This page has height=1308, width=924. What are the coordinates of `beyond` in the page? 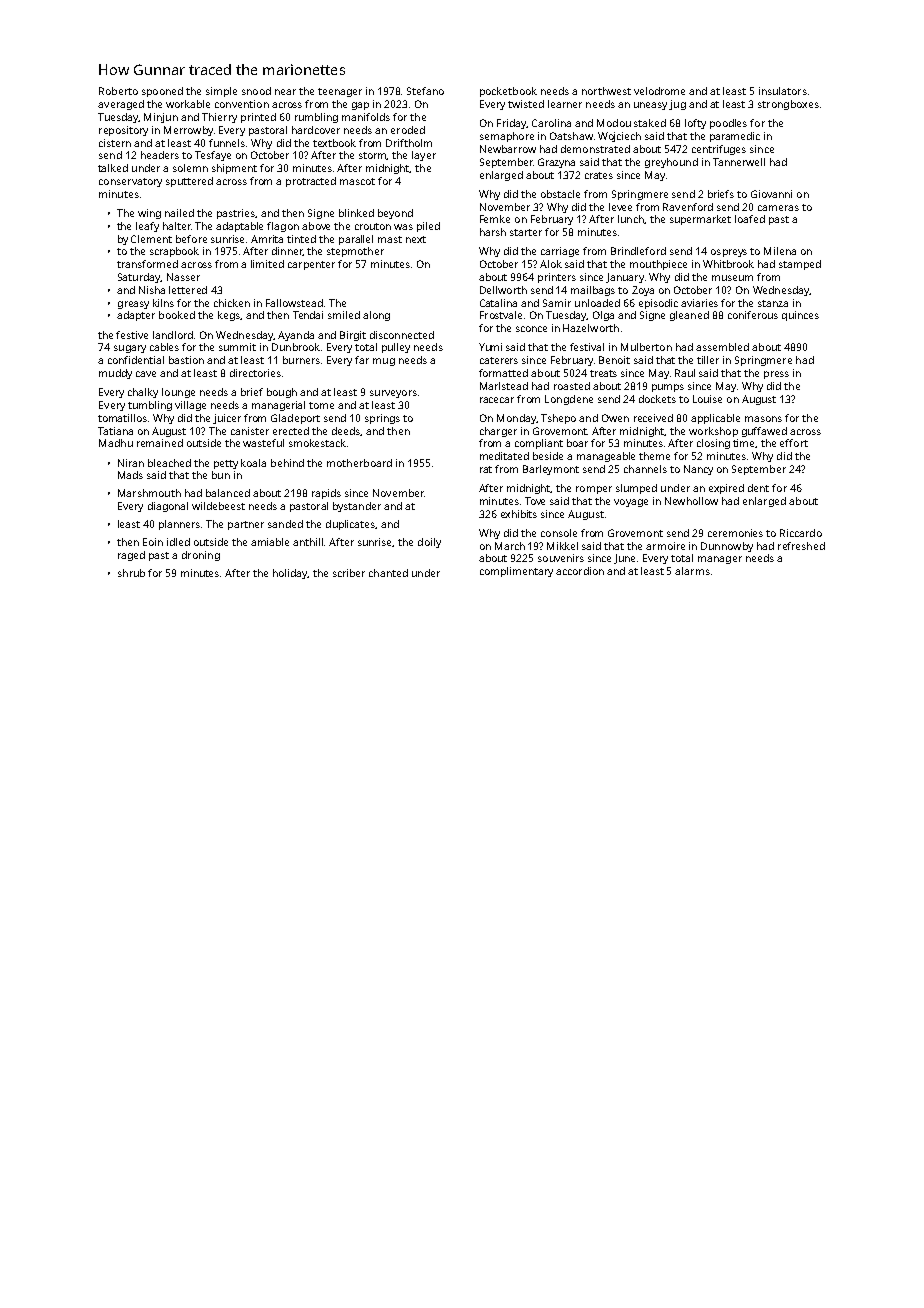 It's located at (395, 214).
